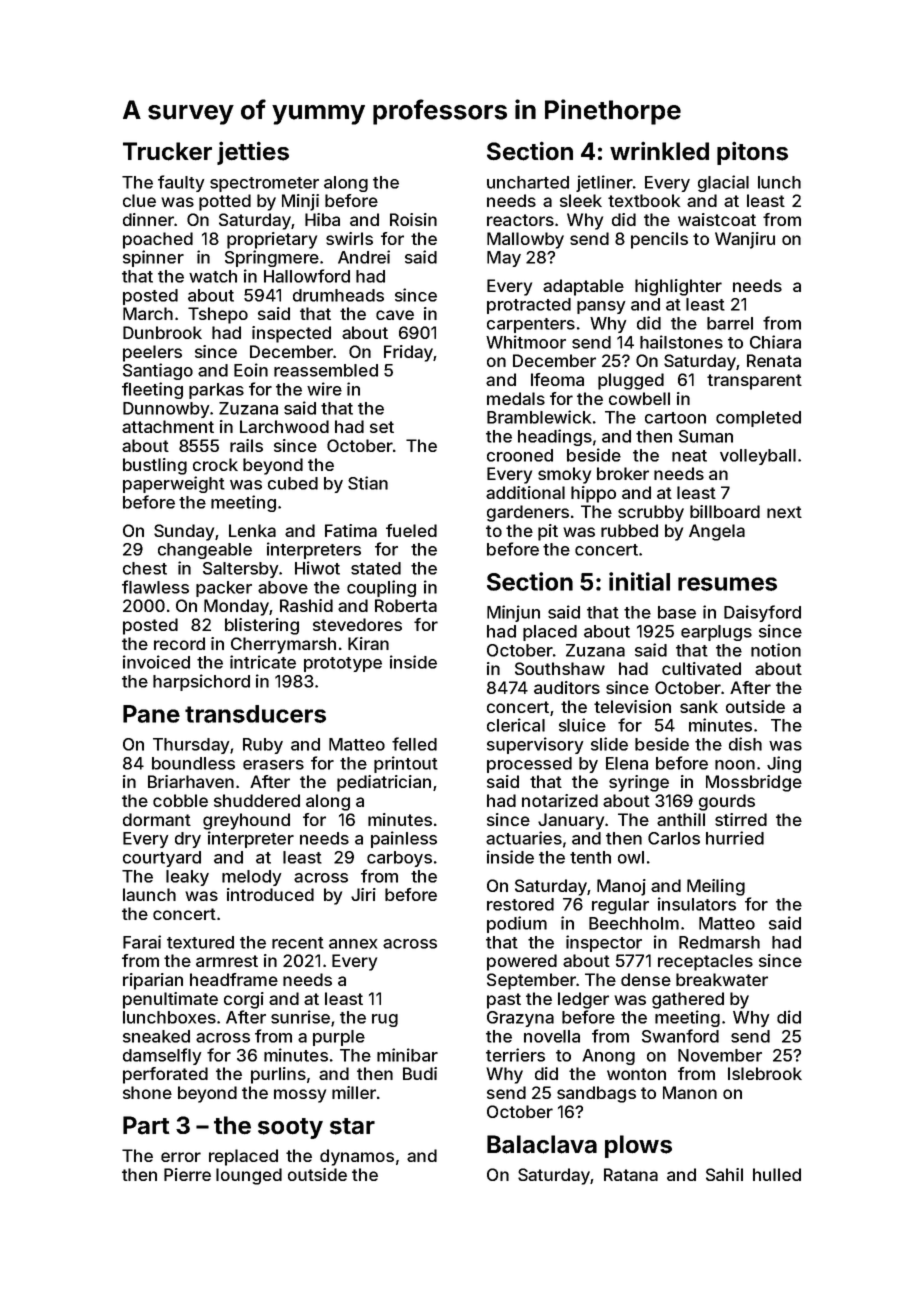 This screenshot has width=924, height=1312. I want to click on Ratana, so click(631, 1174).
